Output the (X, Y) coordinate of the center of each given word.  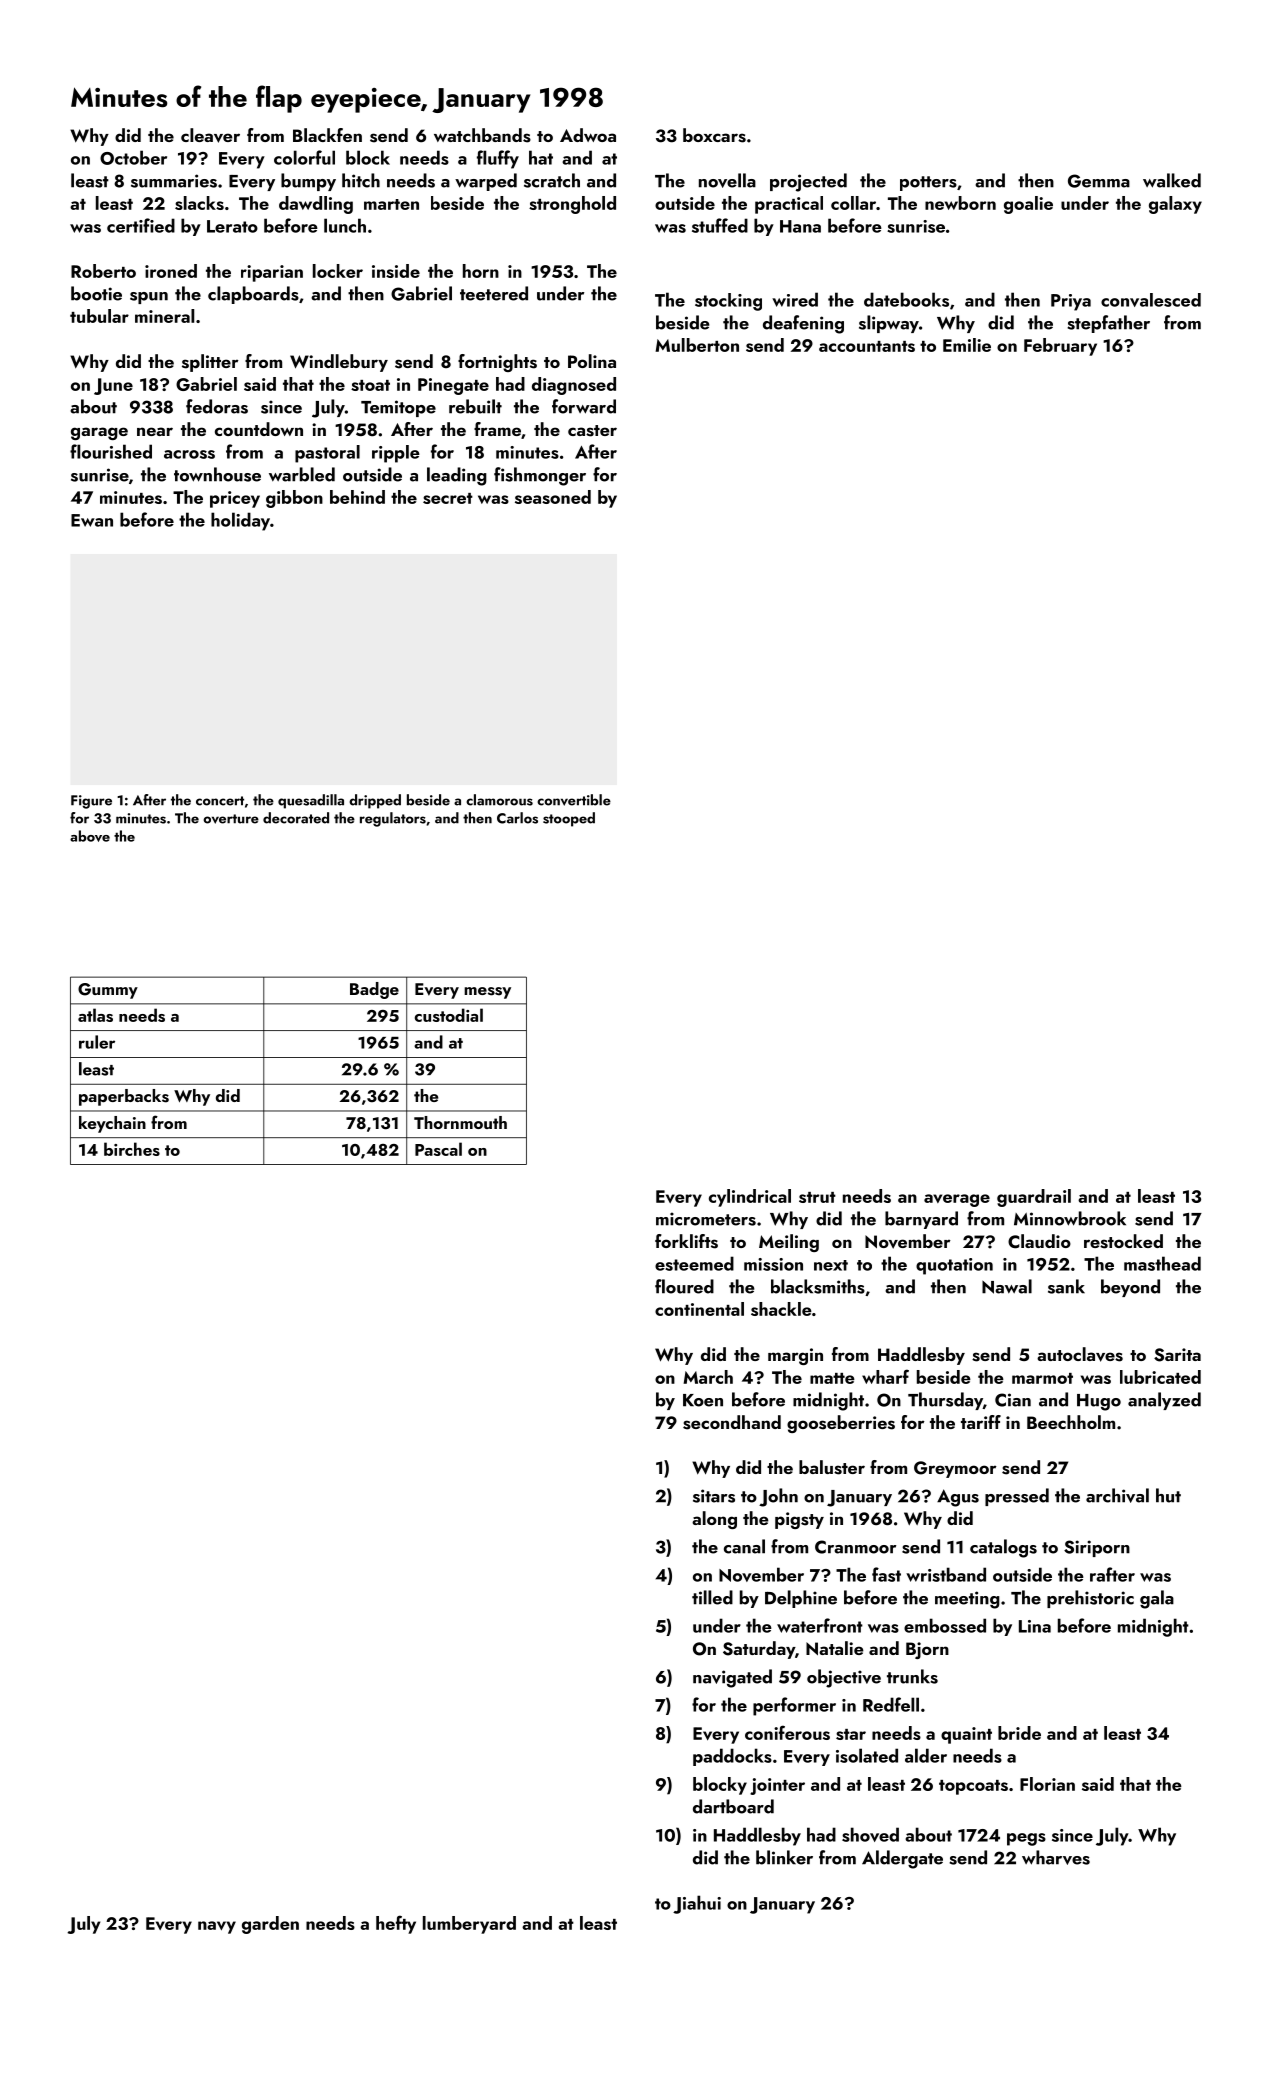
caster (592, 431)
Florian (1047, 1784)
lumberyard (469, 1925)
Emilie (967, 345)
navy (217, 1927)
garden (270, 1925)
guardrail (1034, 1198)
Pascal (438, 1149)
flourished (111, 451)
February (1060, 347)
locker (338, 271)
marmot (1042, 1378)
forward (584, 406)
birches (132, 1149)
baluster (832, 1467)
